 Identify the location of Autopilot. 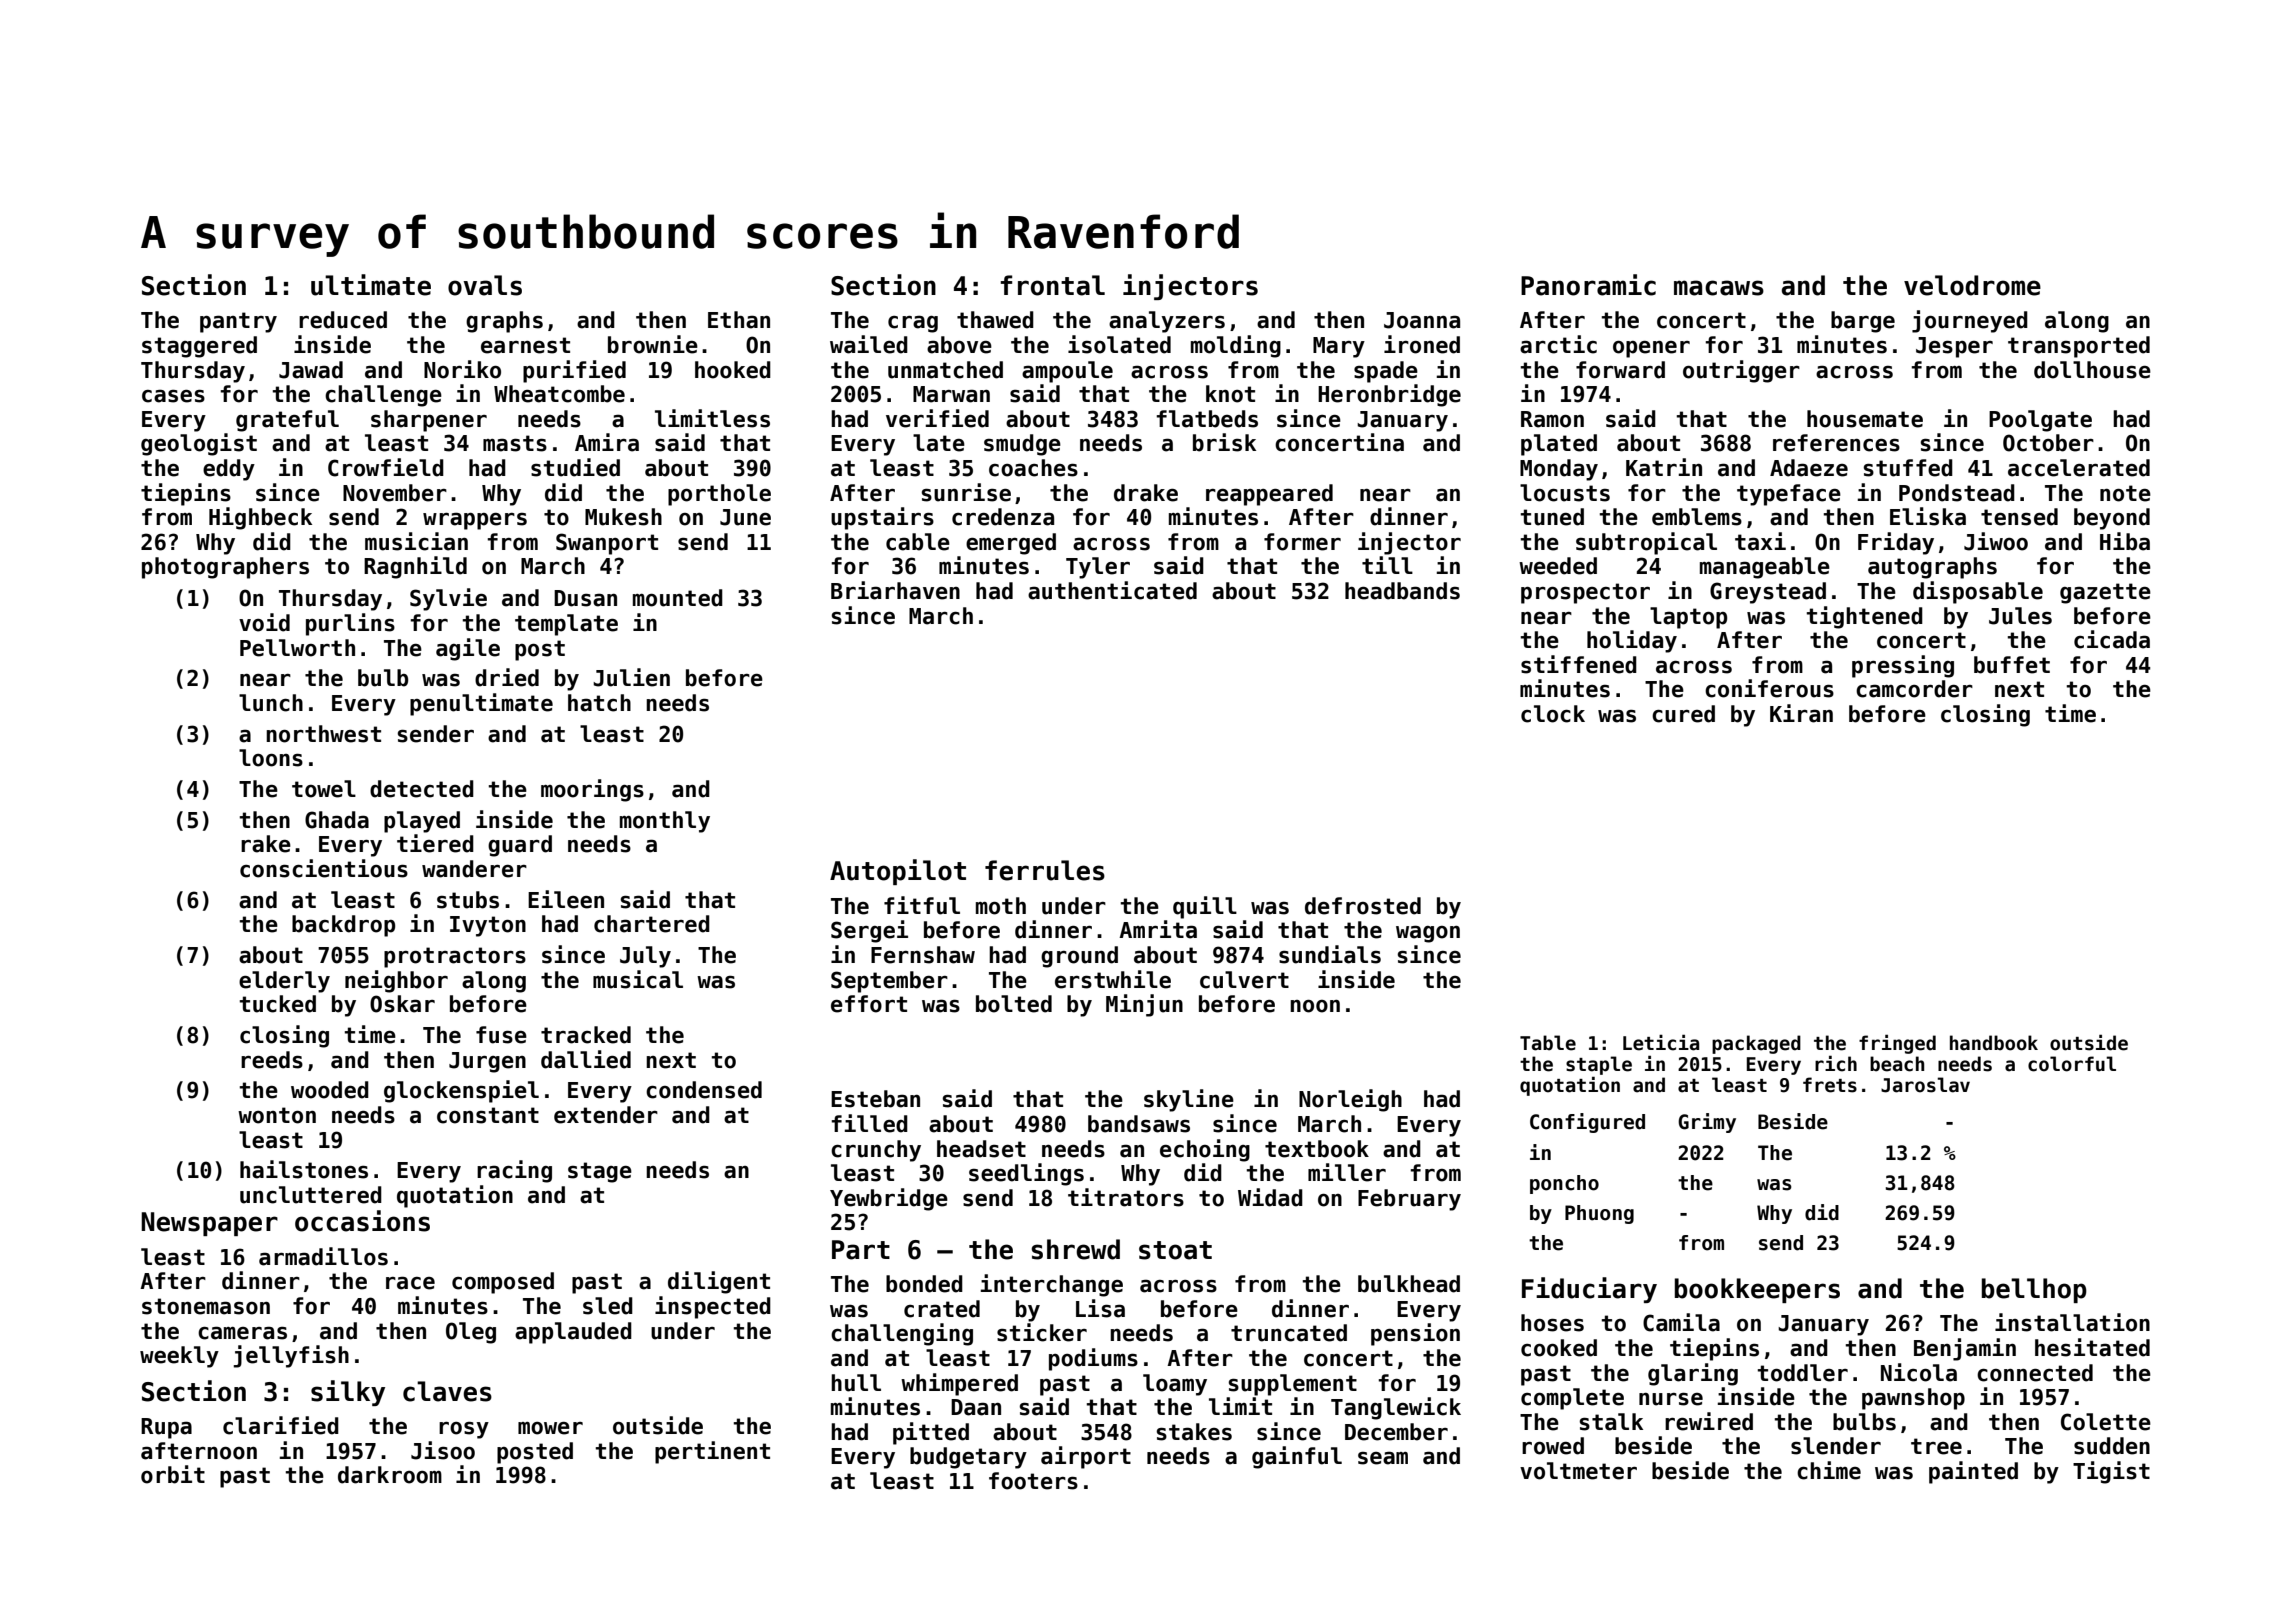
(898, 872).
